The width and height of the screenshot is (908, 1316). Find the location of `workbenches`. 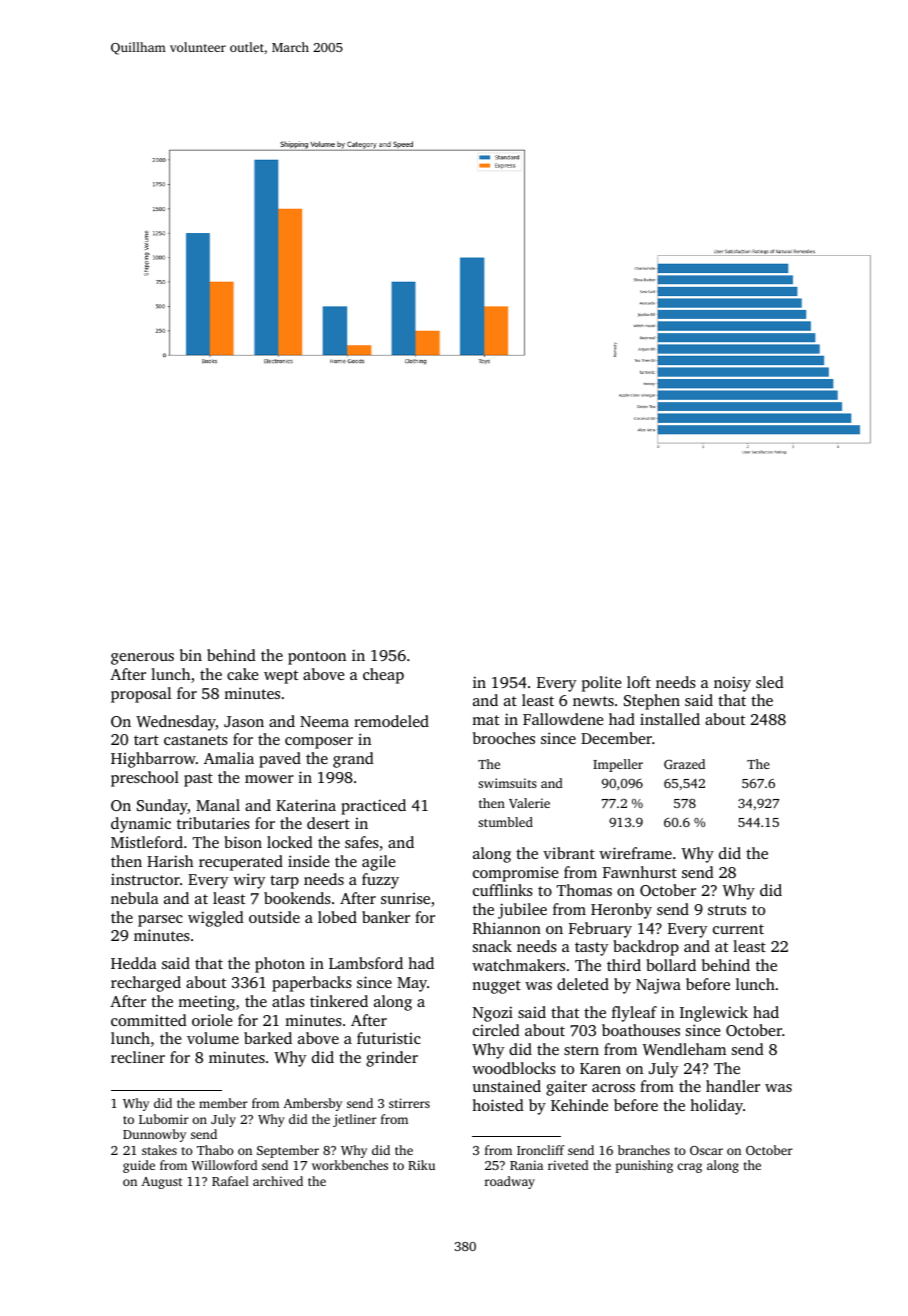

workbenches is located at coordinates (350, 1165).
